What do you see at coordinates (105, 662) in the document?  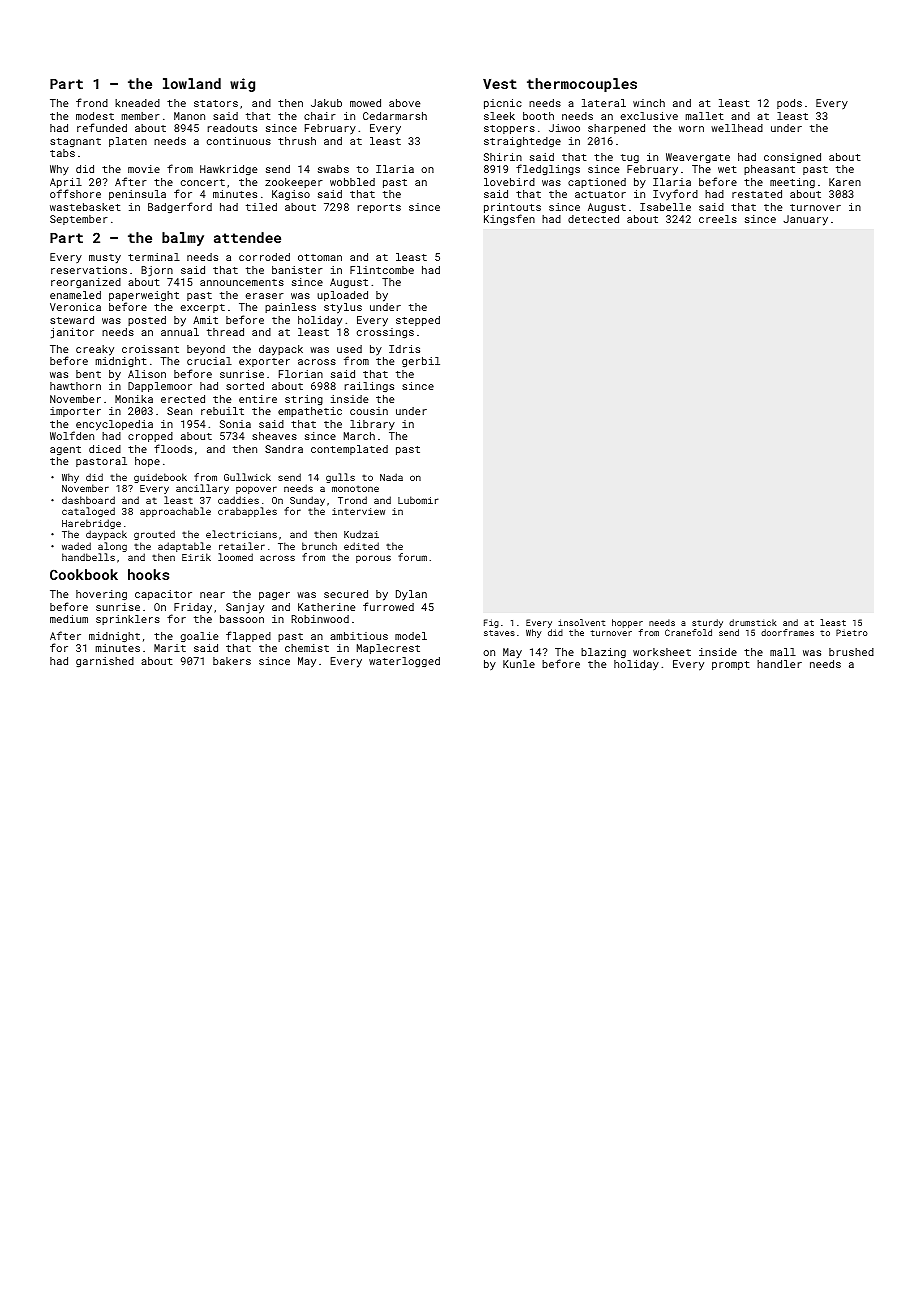 I see `garnished` at bounding box center [105, 662].
